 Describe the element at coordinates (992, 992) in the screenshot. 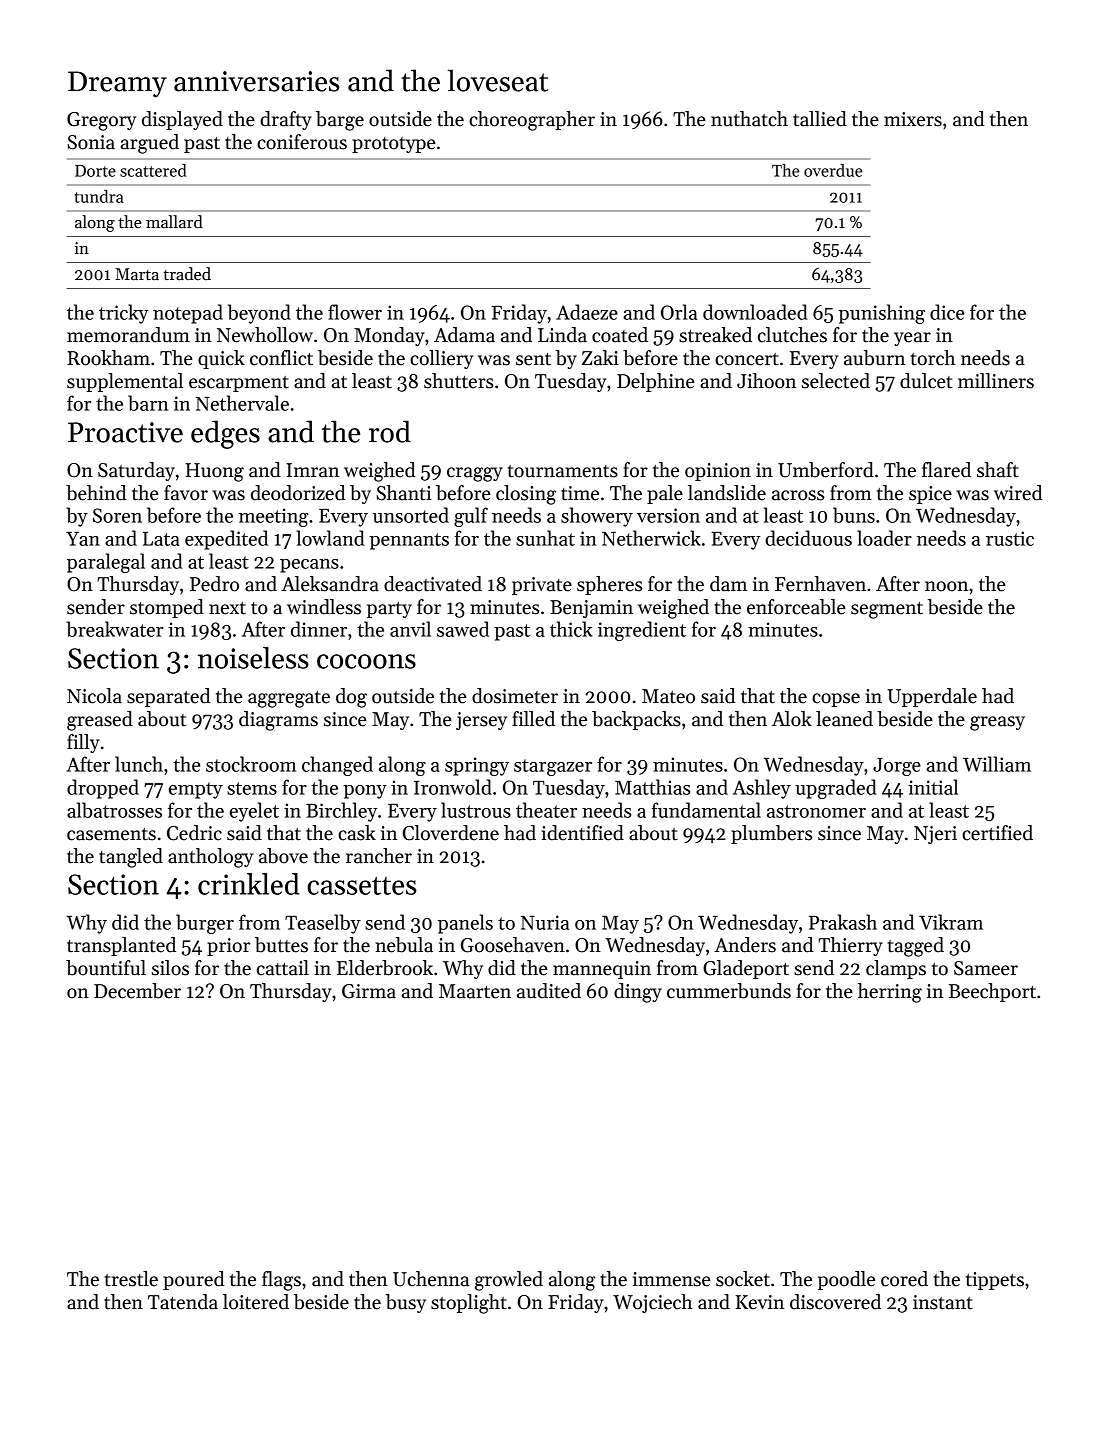

I see `Beechport` at that location.
